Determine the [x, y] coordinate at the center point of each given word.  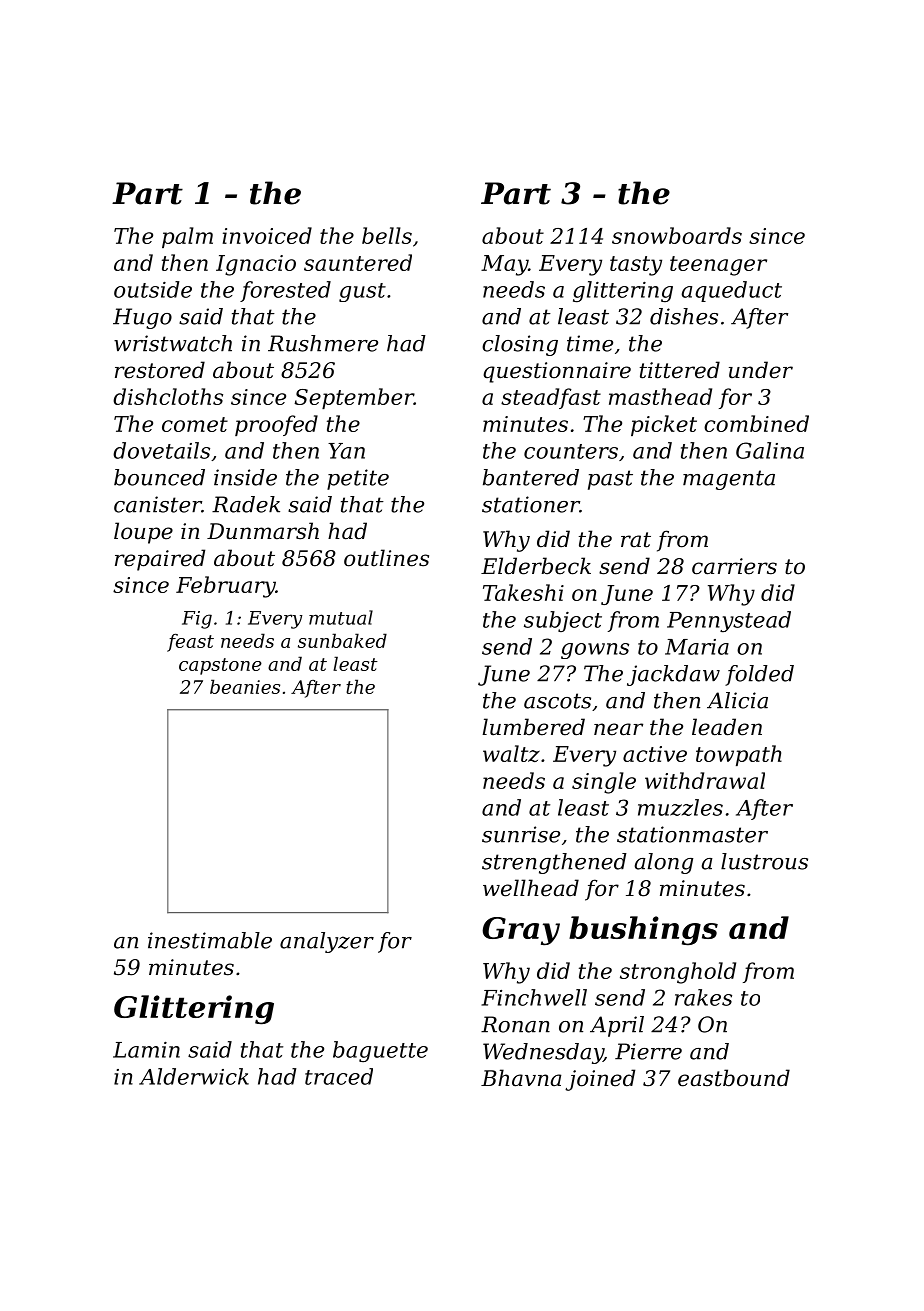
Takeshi [523, 592]
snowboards [677, 235]
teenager [718, 266]
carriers [734, 566]
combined [756, 423]
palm [187, 237]
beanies [245, 686]
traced [339, 1076]
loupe [143, 533]
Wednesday [543, 1053]
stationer [531, 504]
